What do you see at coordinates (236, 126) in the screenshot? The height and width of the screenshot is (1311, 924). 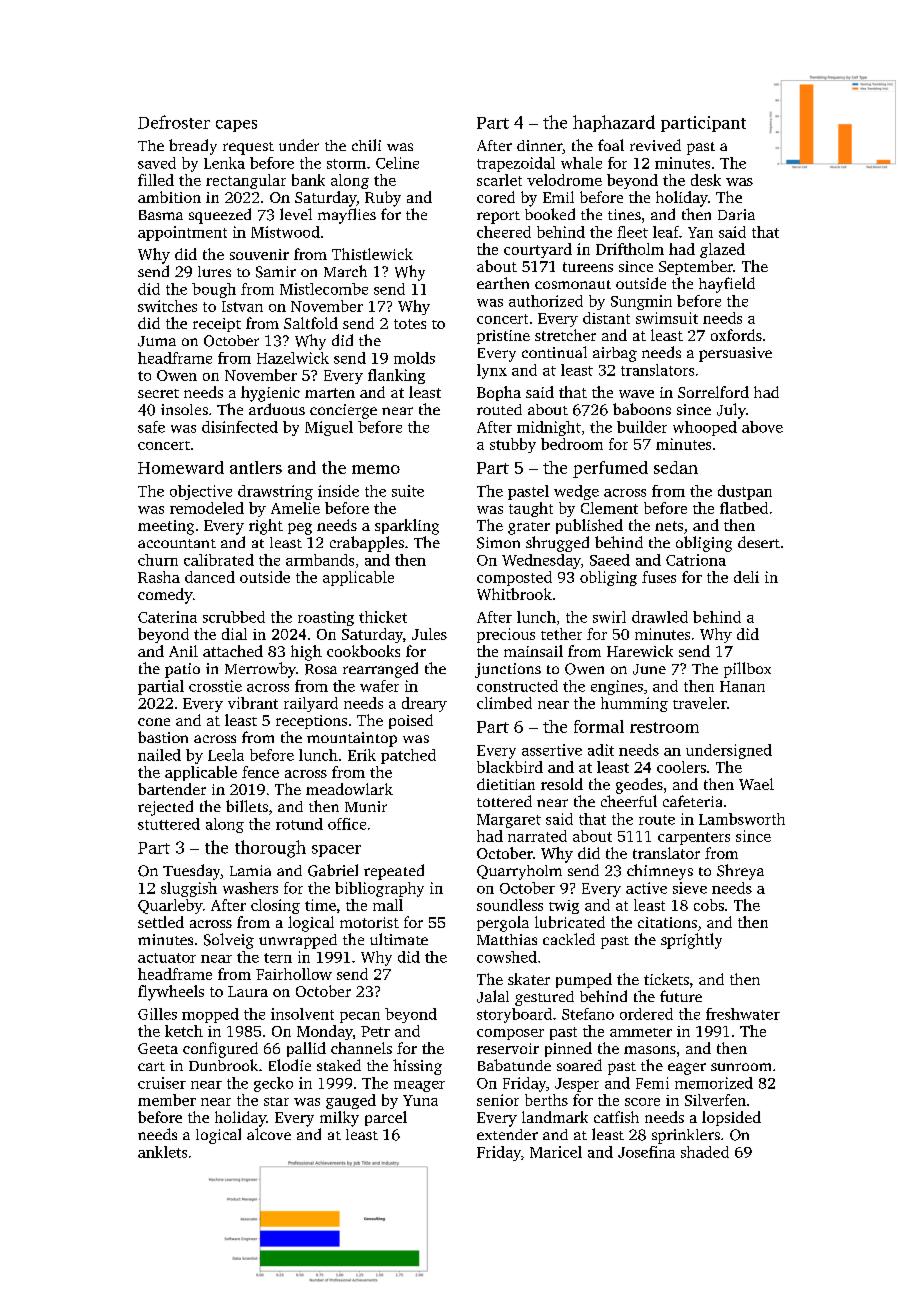 I see `capes` at bounding box center [236, 126].
